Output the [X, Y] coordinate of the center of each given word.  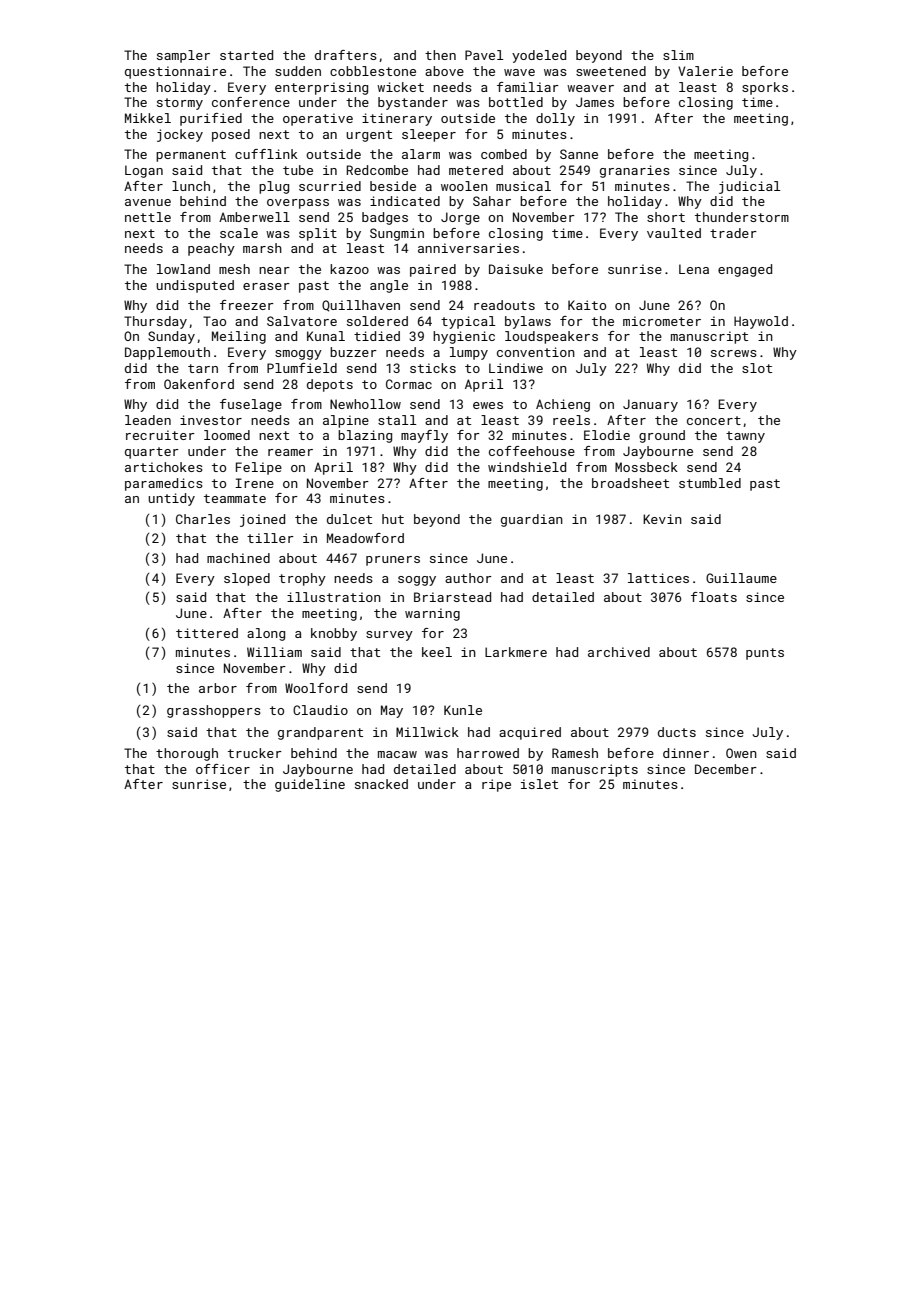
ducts [677, 732]
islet [539, 784]
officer [223, 769]
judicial [749, 187]
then [440, 55]
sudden [298, 71]
